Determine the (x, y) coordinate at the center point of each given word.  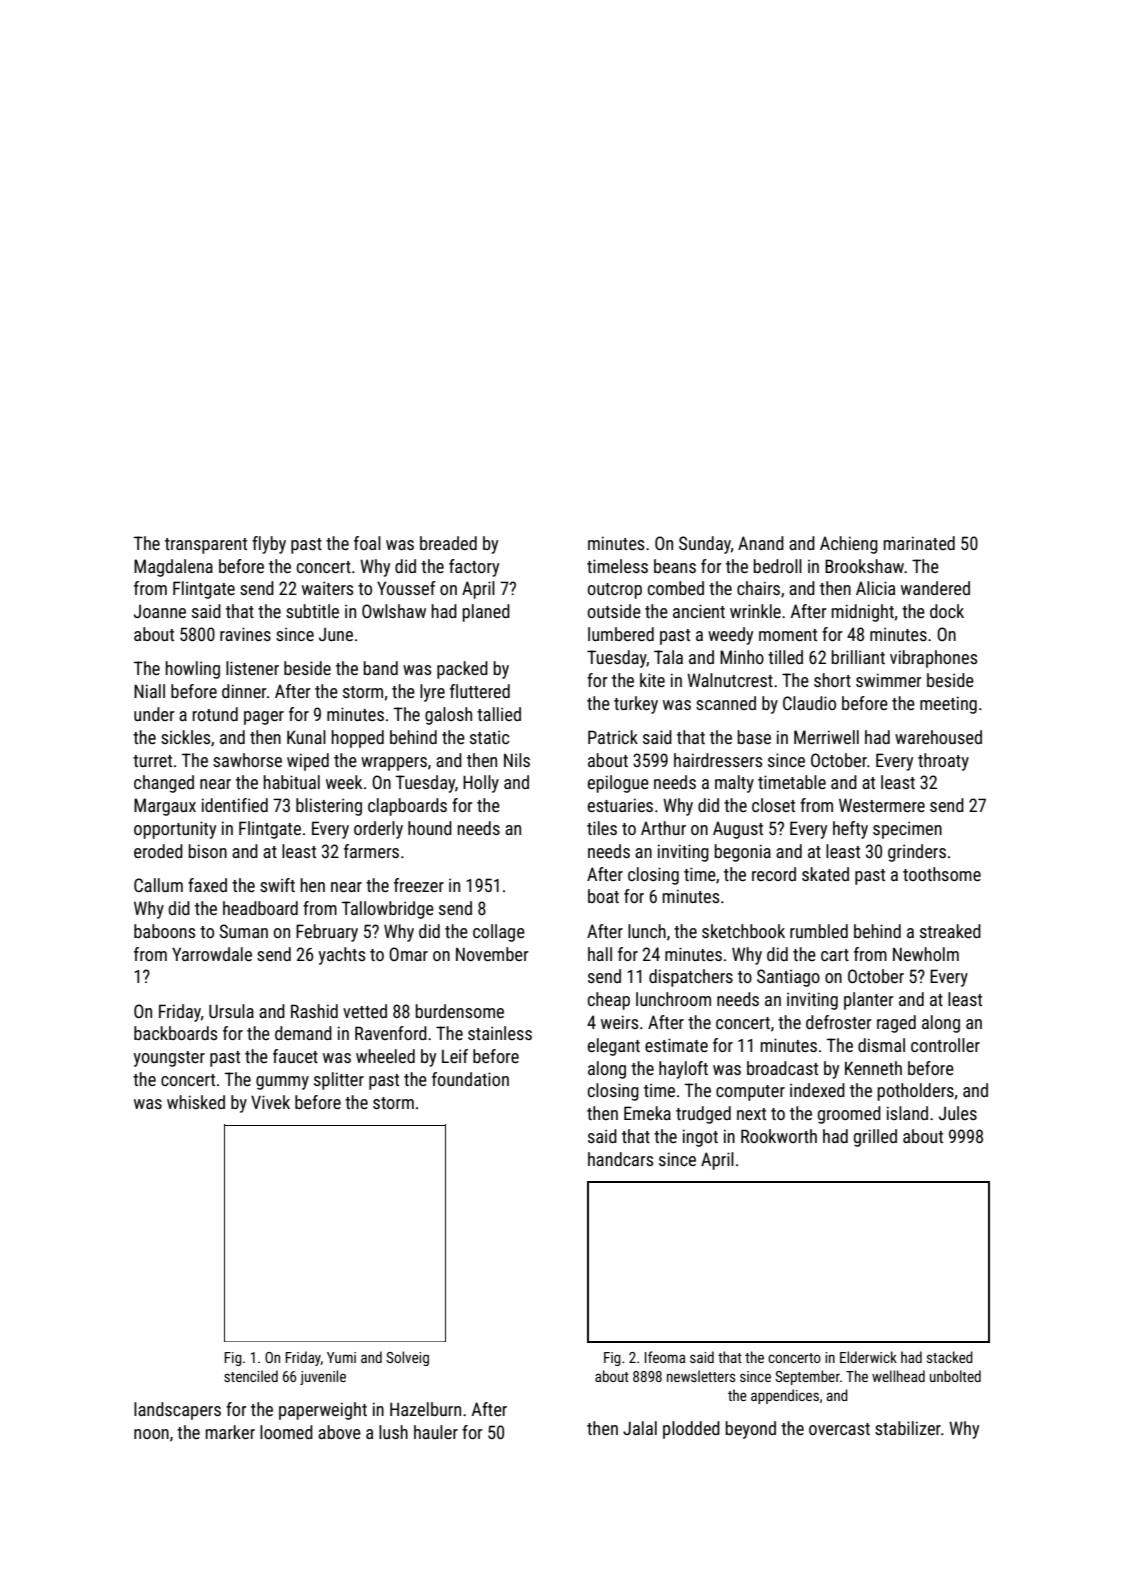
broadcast (782, 1068)
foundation (470, 1079)
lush (393, 1432)
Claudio (809, 703)
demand (303, 1033)
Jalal (640, 1428)
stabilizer (908, 1428)
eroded (158, 851)
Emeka (647, 1113)
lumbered (621, 634)
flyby (269, 545)
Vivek (270, 1102)
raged (896, 1024)
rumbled (819, 931)
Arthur (663, 828)
